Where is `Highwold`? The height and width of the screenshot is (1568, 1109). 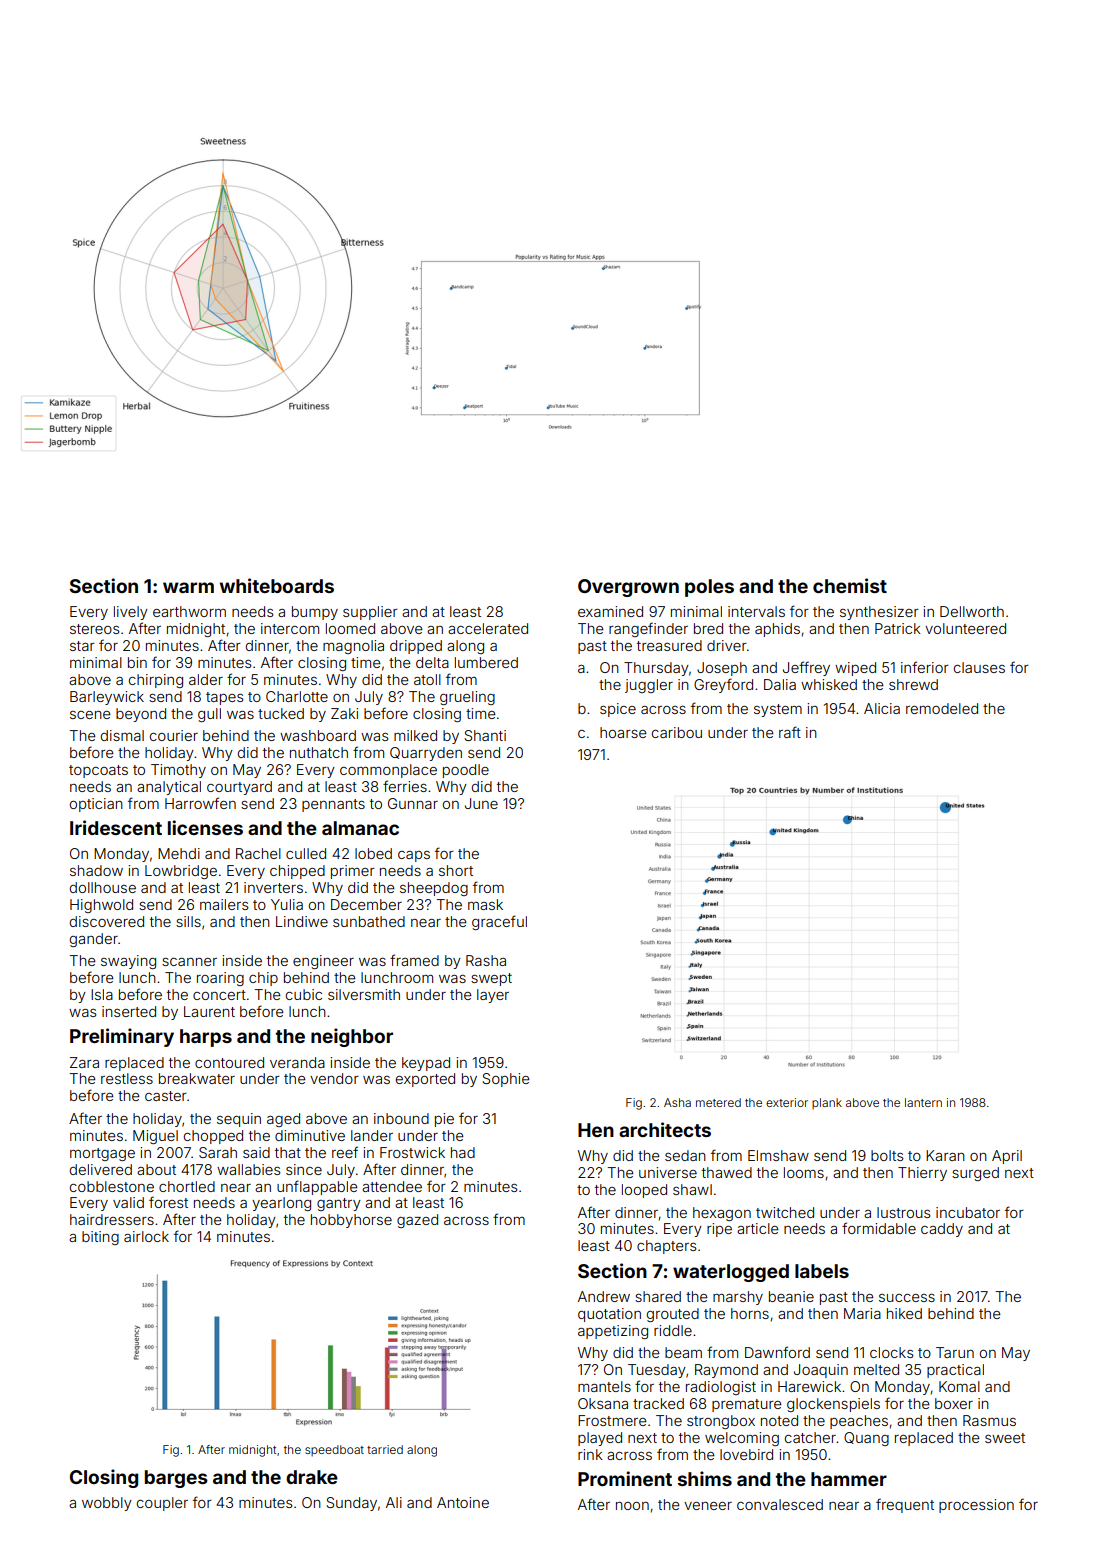 Highwold is located at coordinates (101, 906).
